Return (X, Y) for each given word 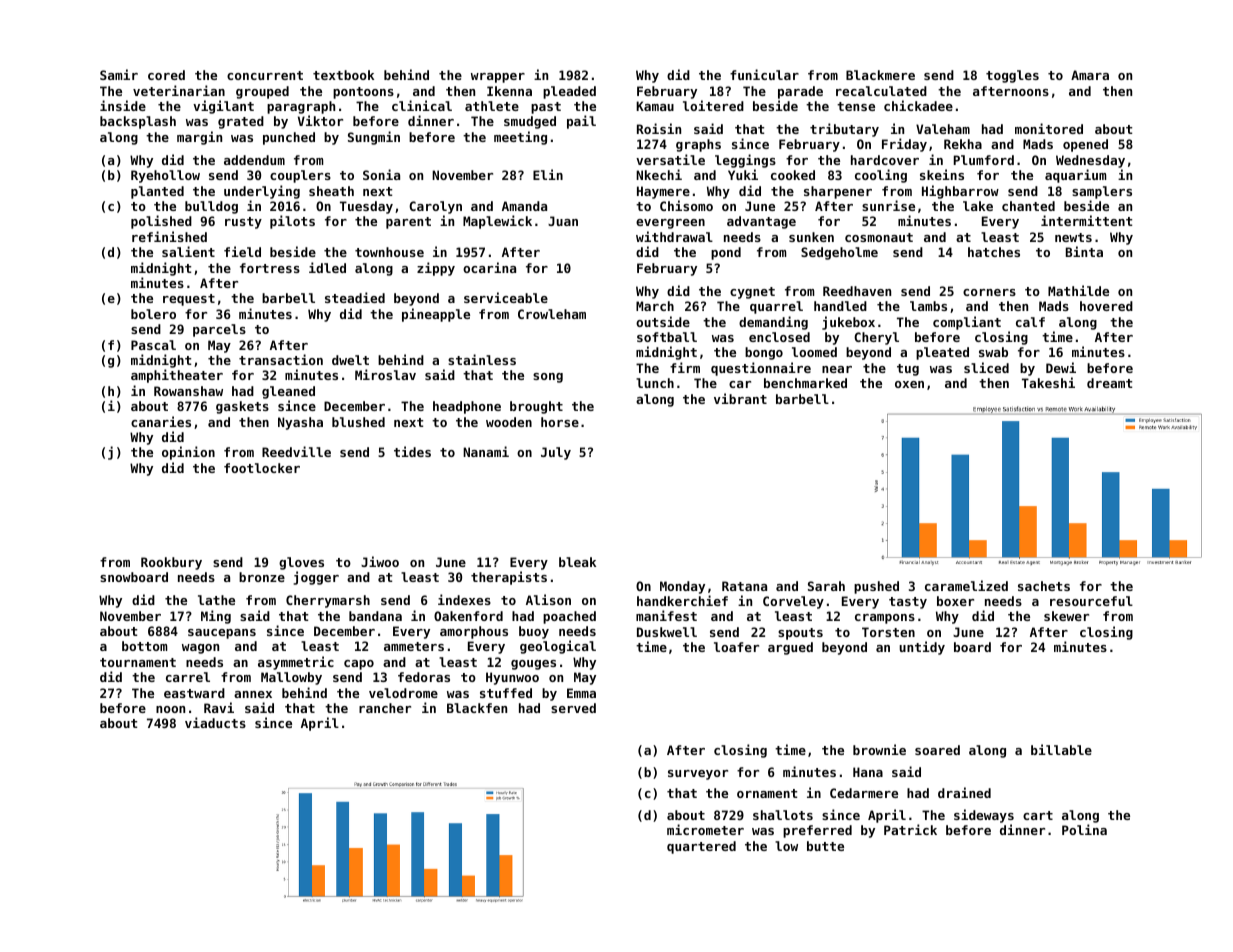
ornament (767, 793)
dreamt (1109, 383)
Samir (119, 74)
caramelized (966, 585)
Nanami (486, 451)
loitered (713, 105)
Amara (1090, 75)
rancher (385, 708)
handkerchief (682, 600)
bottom (144, 646)
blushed (358, 422)
